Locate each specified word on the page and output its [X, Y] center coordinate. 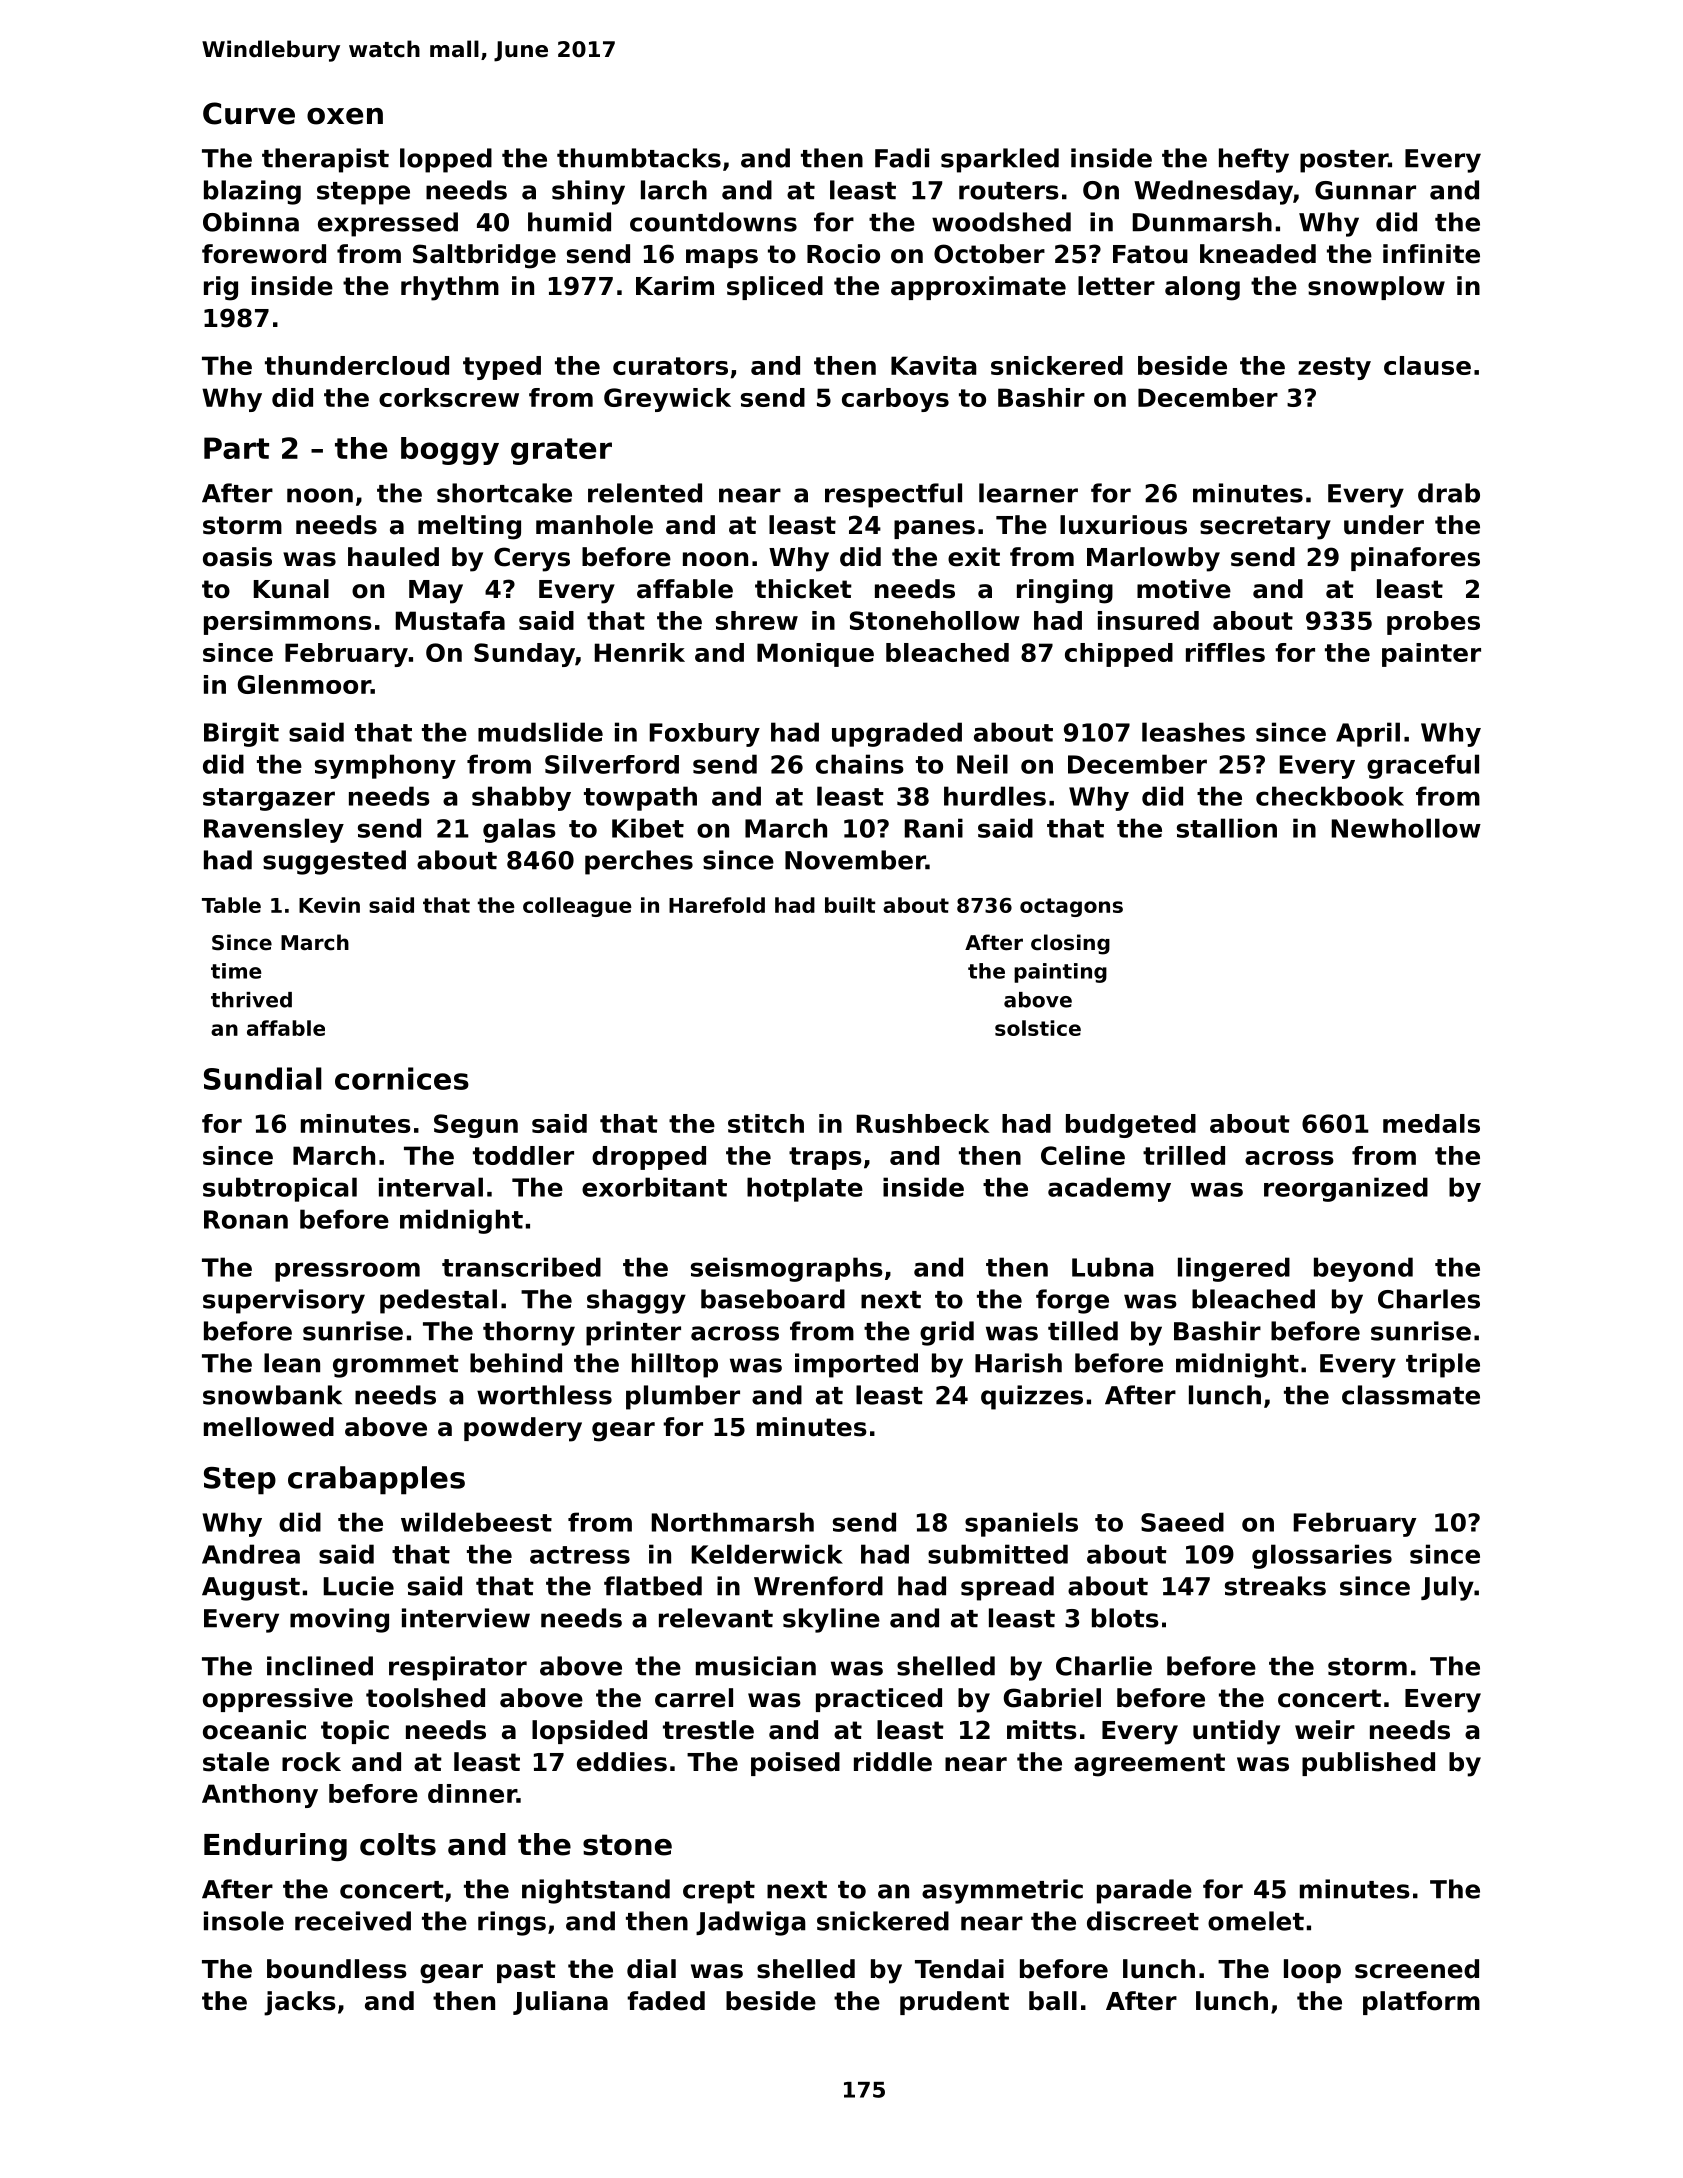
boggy [450, 451]
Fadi [902, 158]
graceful [1423, 766]
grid [947, 1333]
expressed [388, 224]
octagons [1071, 907]
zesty [1334, 368]
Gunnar [1365, 190]
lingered [1234, 1269]
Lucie [359, 1586]
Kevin [329, 905]
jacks [300, 2003]
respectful [893, 495]
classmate [1411, 1395]
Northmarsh [733, 1522]
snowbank [272, 1395]
